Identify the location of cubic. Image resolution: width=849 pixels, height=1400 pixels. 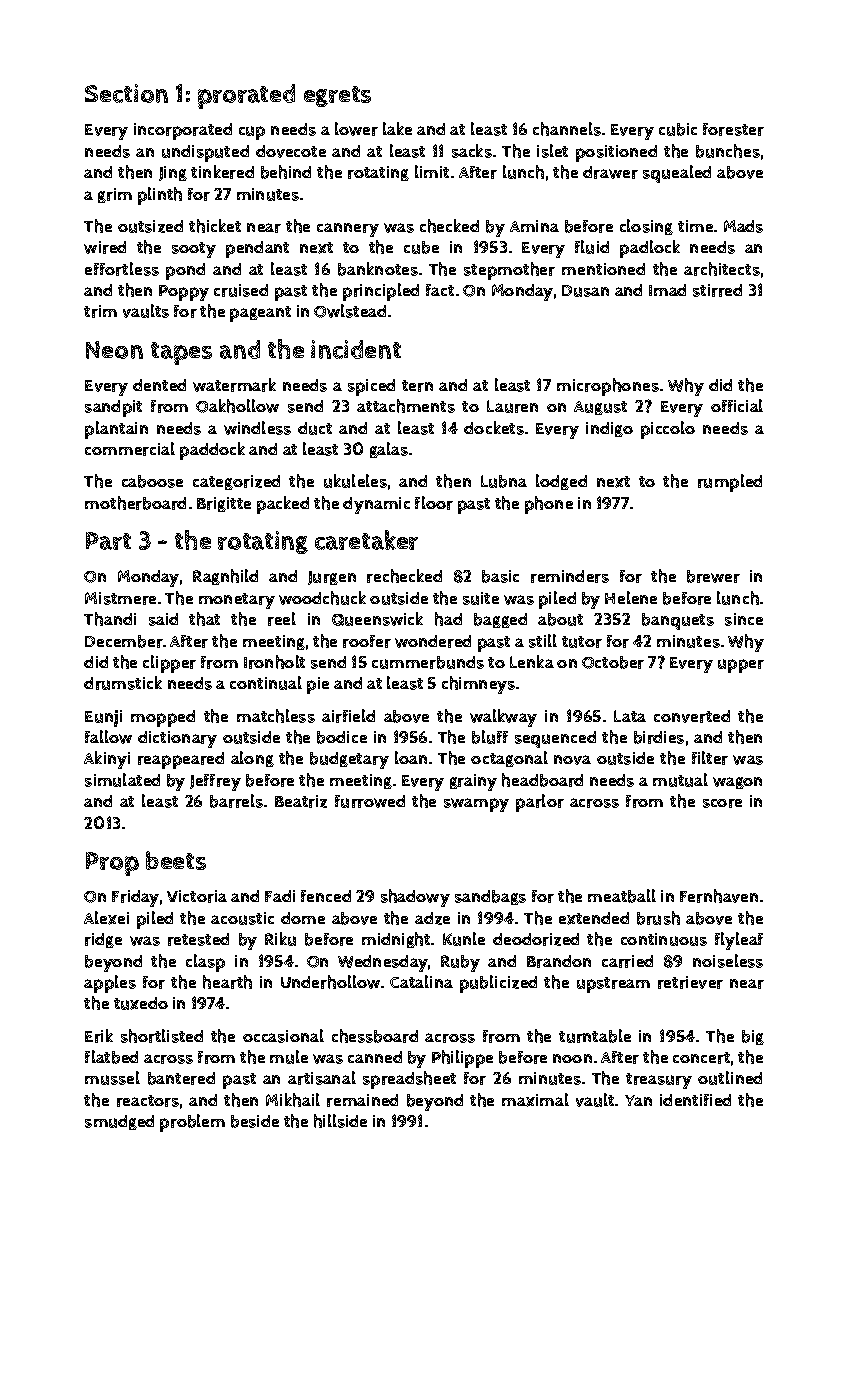
(678, 129).
